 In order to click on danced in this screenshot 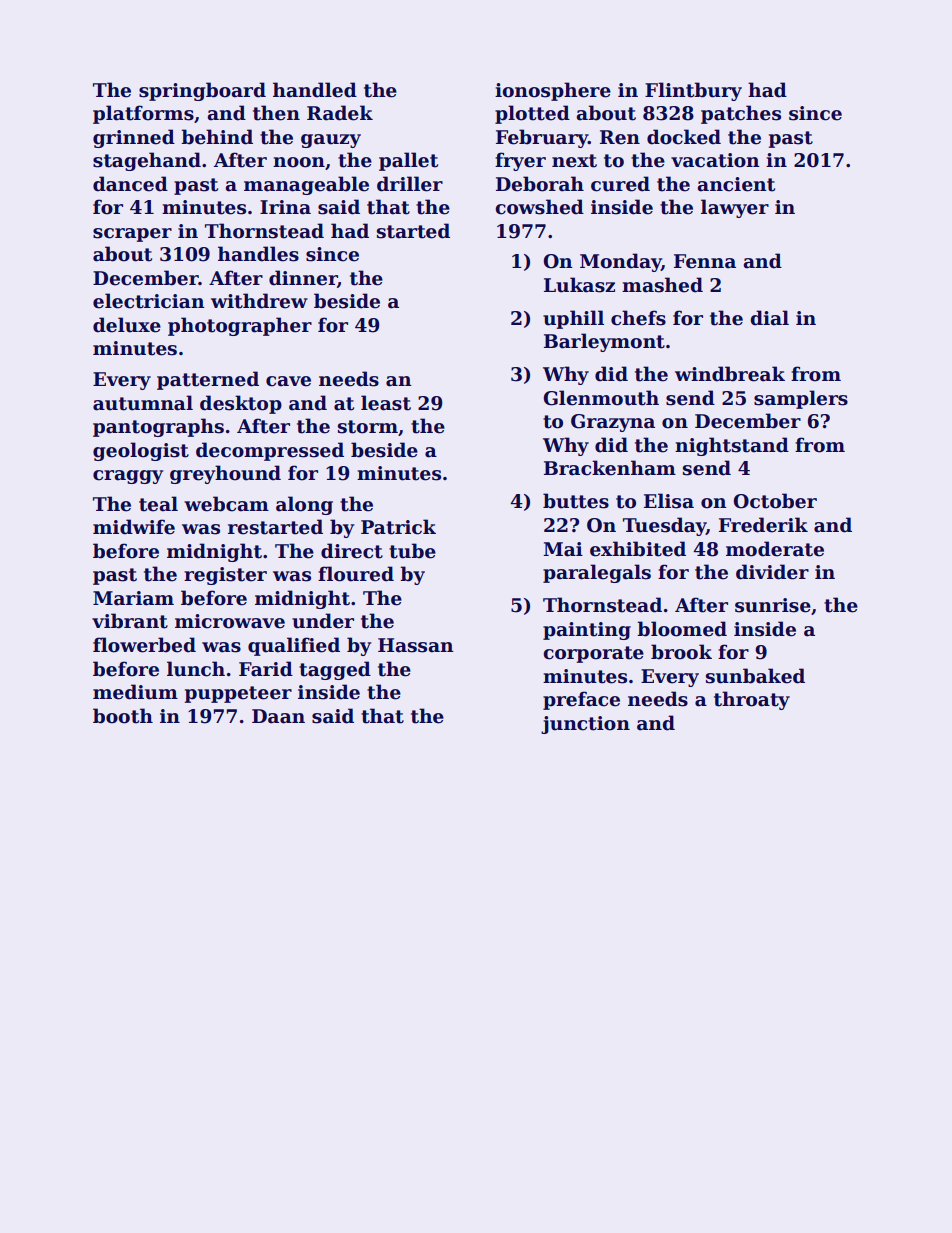, I will do `click(130, 184)`.
